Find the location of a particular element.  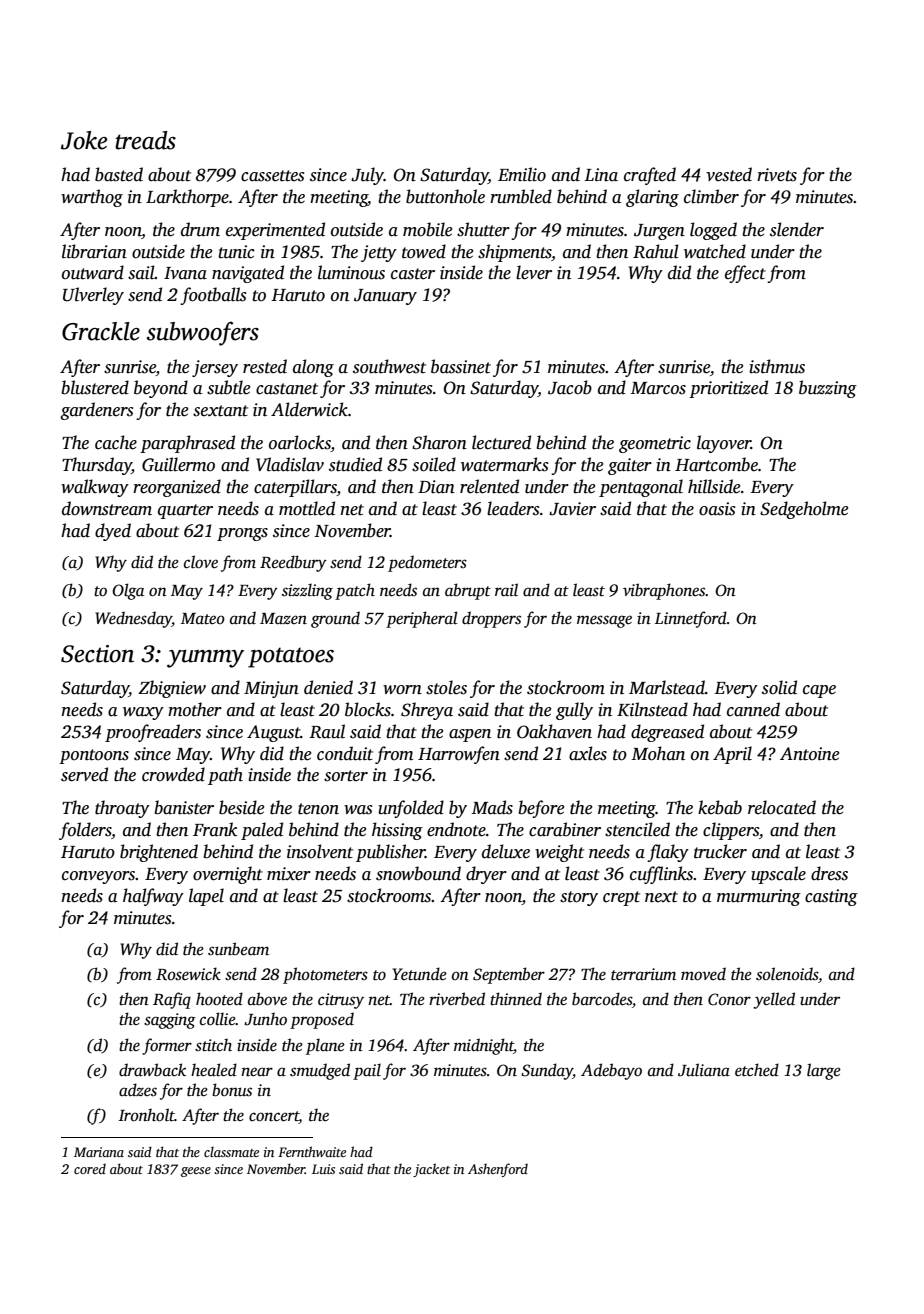

Olga is located at coordinates (128, 591).
